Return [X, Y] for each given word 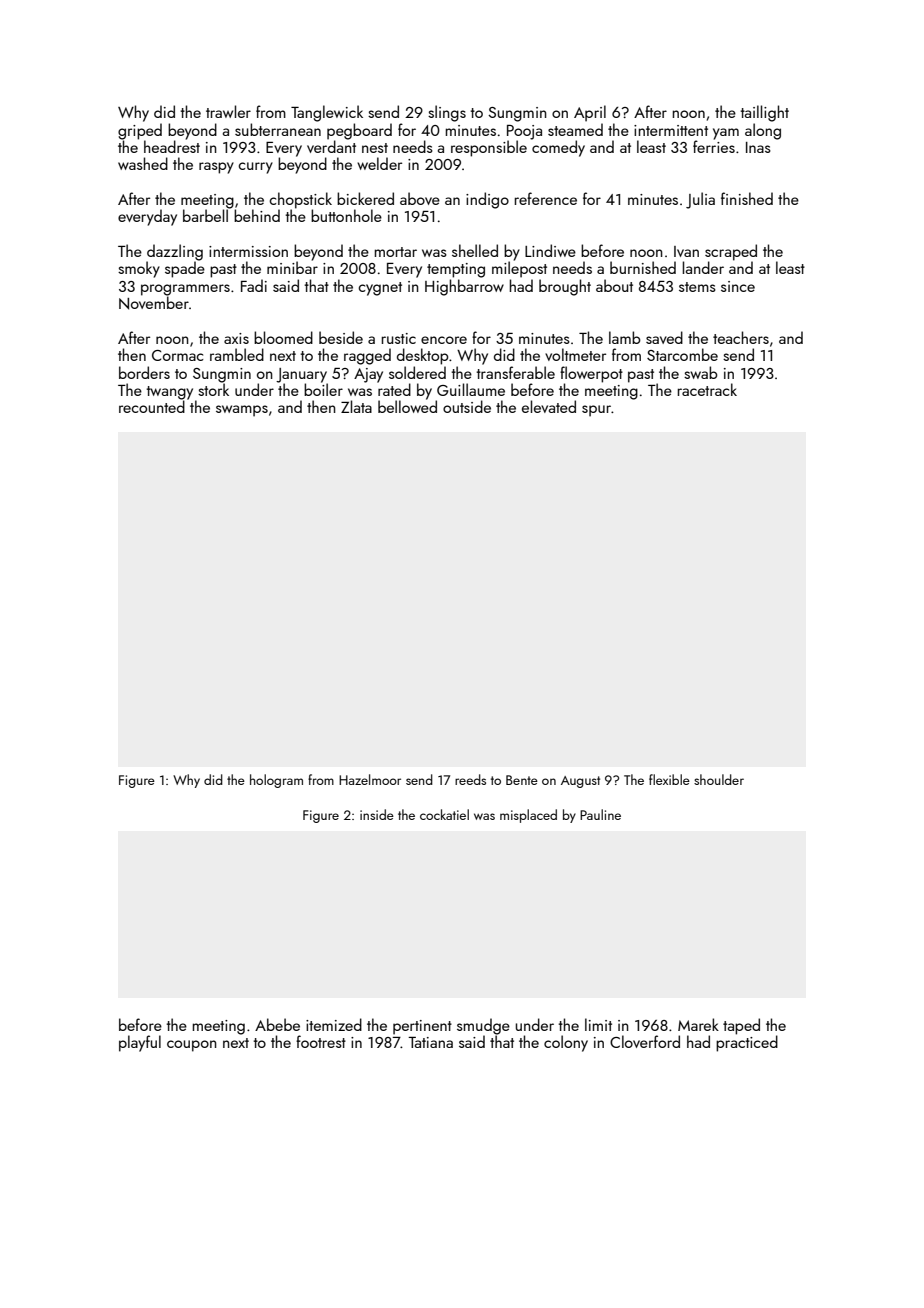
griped [140, 131]
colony [566, 1043]
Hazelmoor [370, 779]
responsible [489, 148]
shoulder [719, 779]
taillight [764, 113]
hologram [276, 781]
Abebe [277, 1024]
